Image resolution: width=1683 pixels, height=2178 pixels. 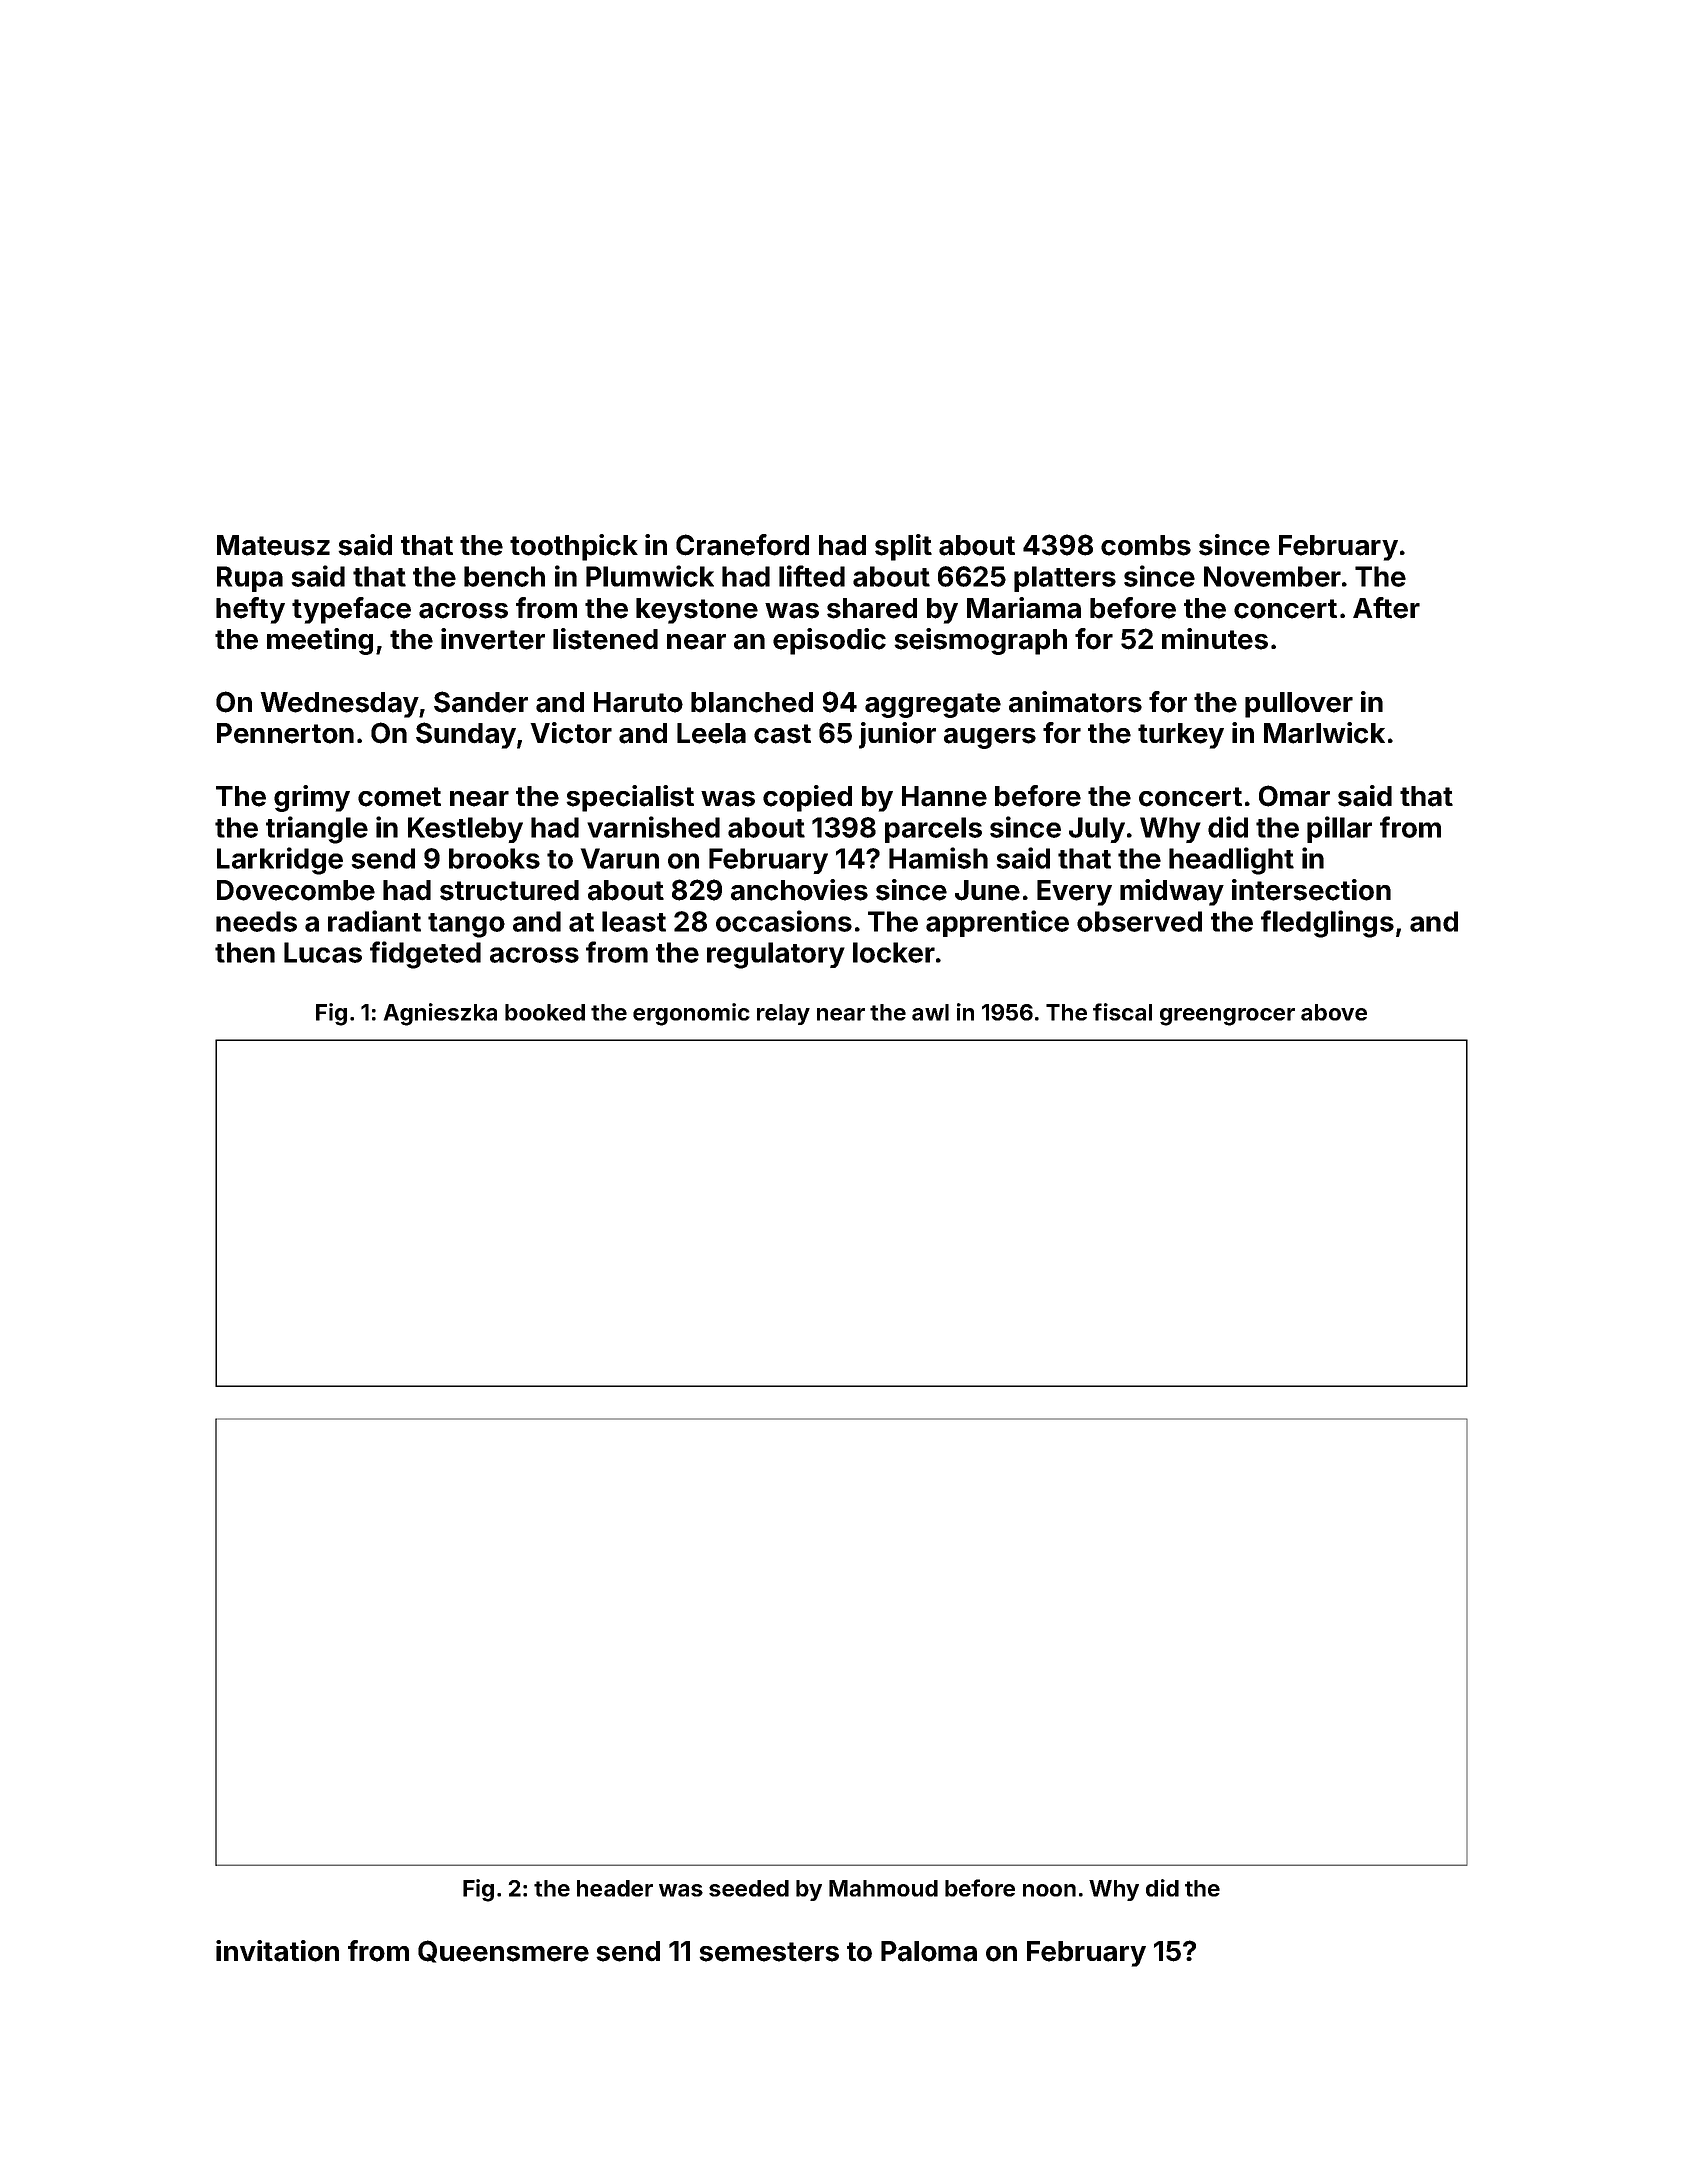 What do you see at coordinates (615, 1888) in the screenshot?
I see `header` at bounding box center [615, 1888].
